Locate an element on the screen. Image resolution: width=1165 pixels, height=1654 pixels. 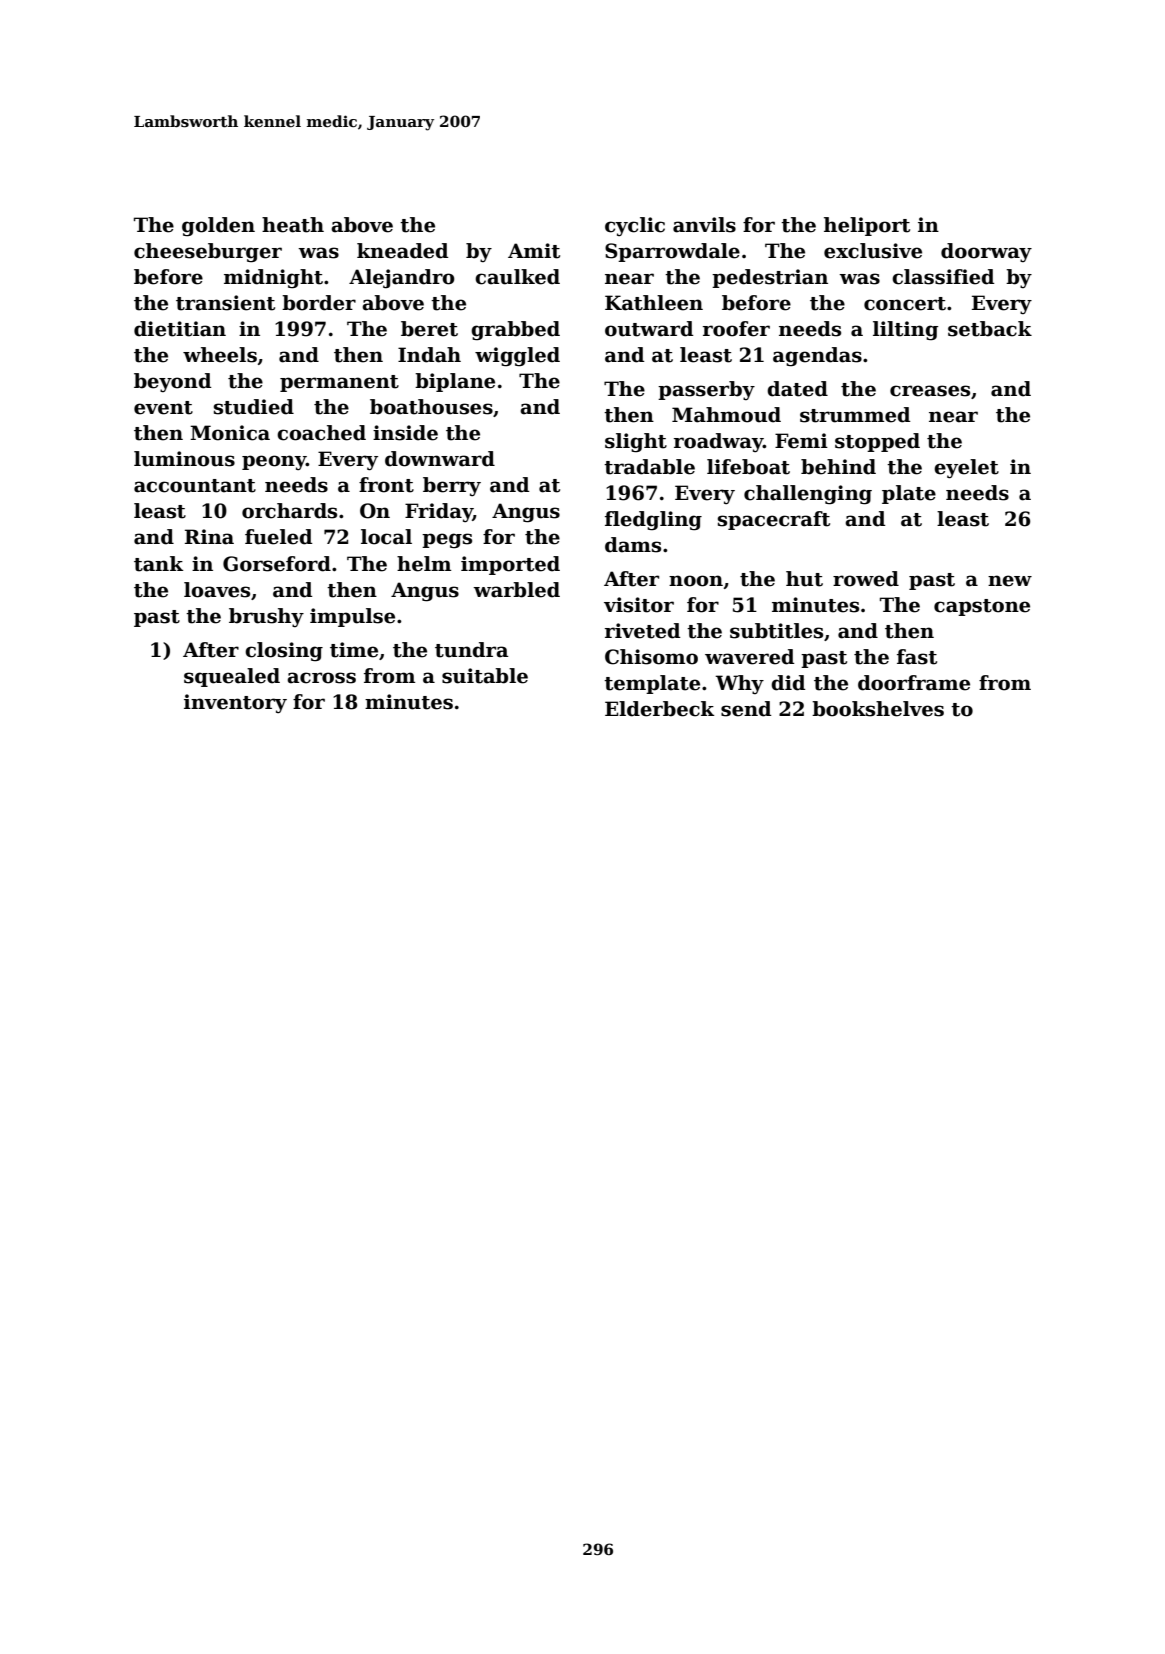
doorway is located at coordinates (986, 252).
